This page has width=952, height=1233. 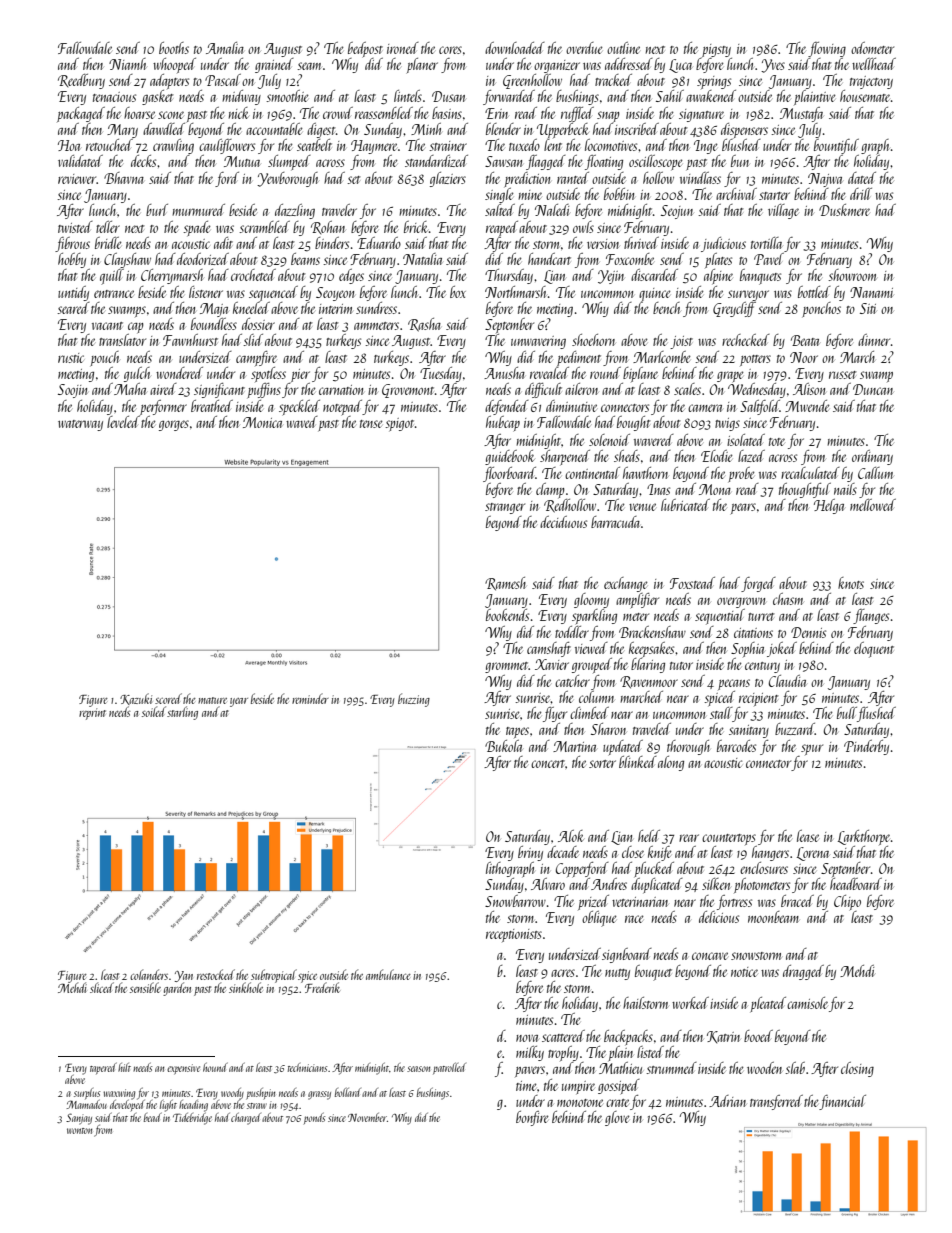 I want to click on dragged, so click(x=803, y=972).
